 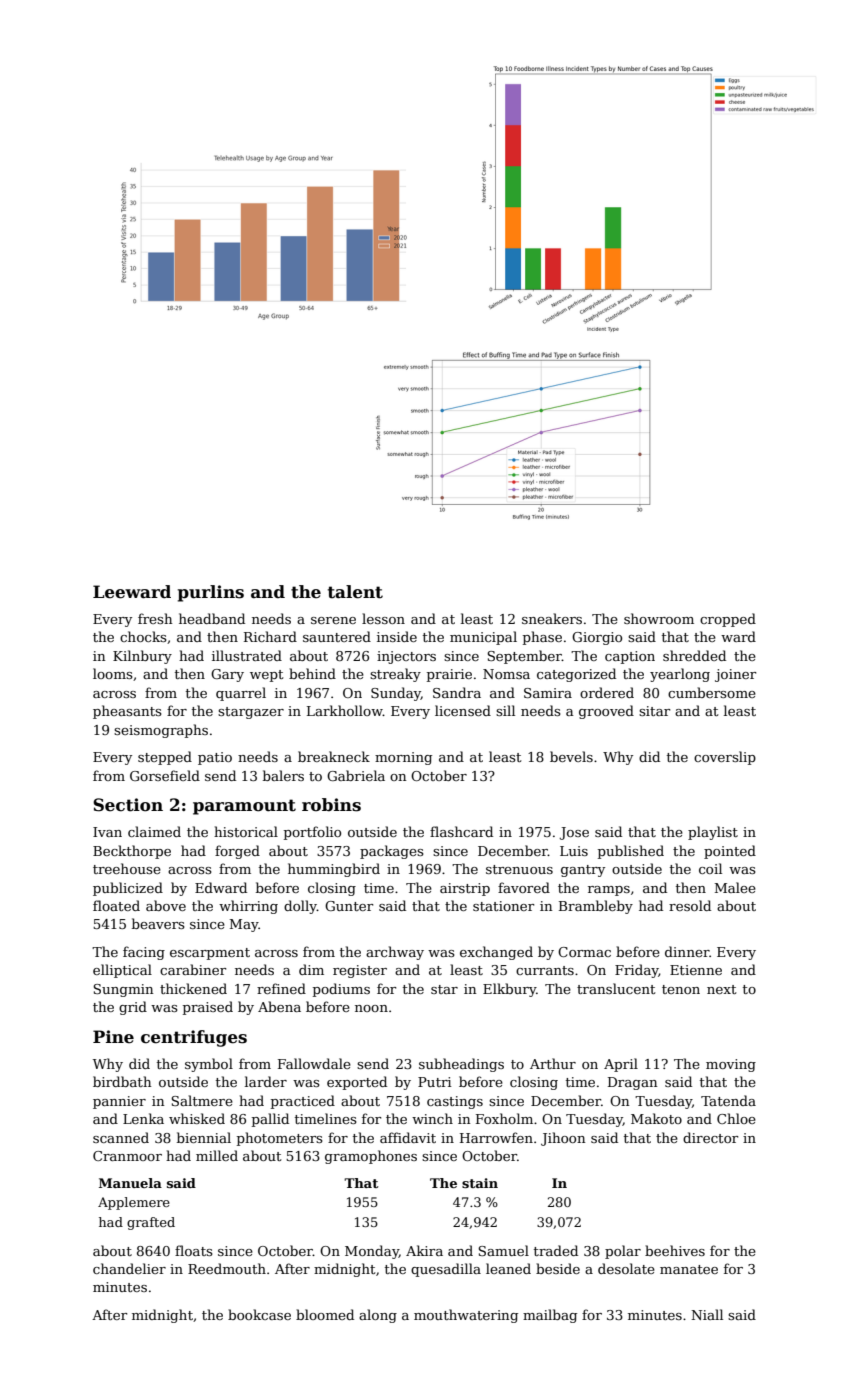 What do you see at coordinates (143, 636) in the screenshot?
I see `chocks` at bounding box center [143, 636].
